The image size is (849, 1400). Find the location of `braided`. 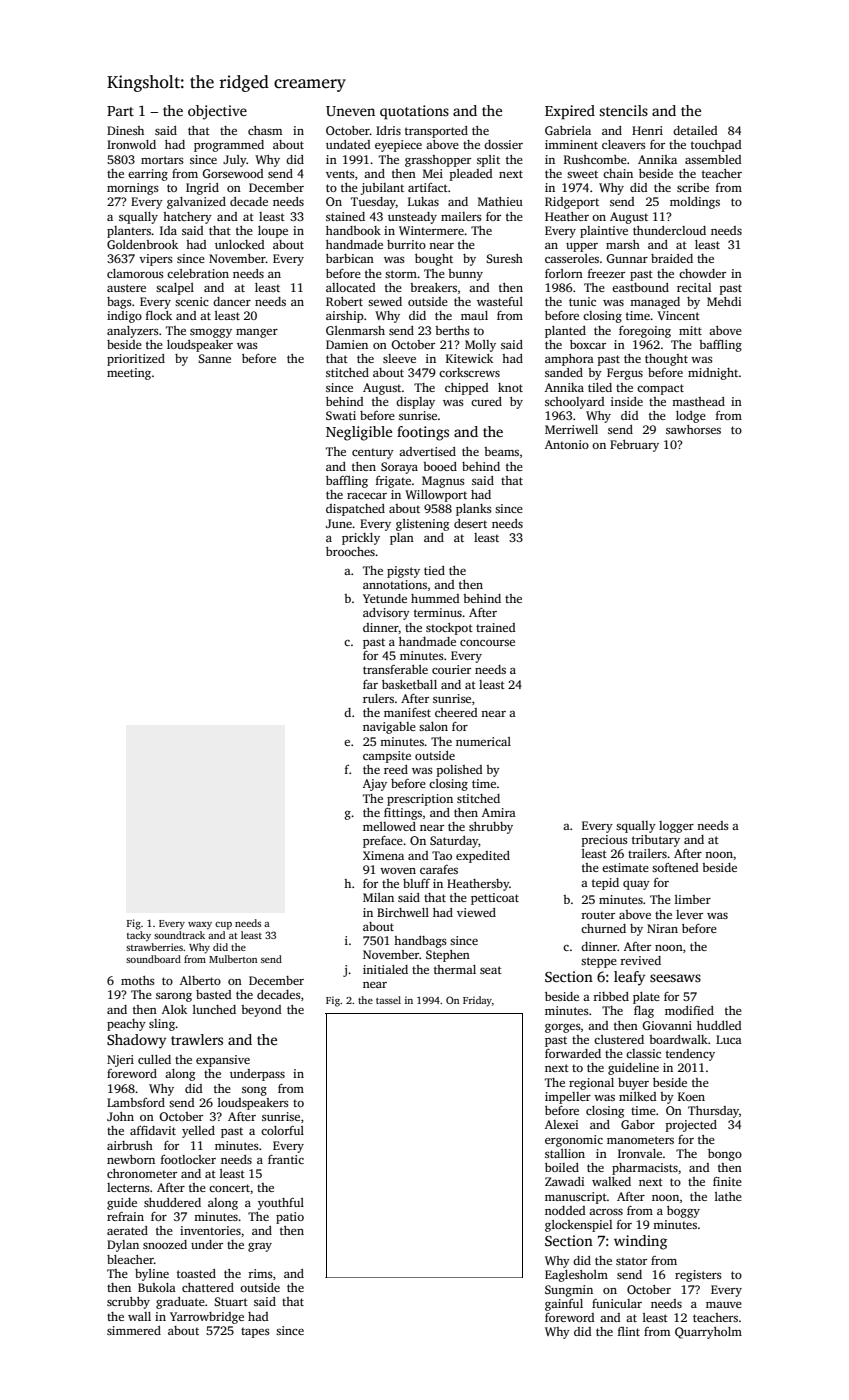

braided is located at coordinates (672, 258).
